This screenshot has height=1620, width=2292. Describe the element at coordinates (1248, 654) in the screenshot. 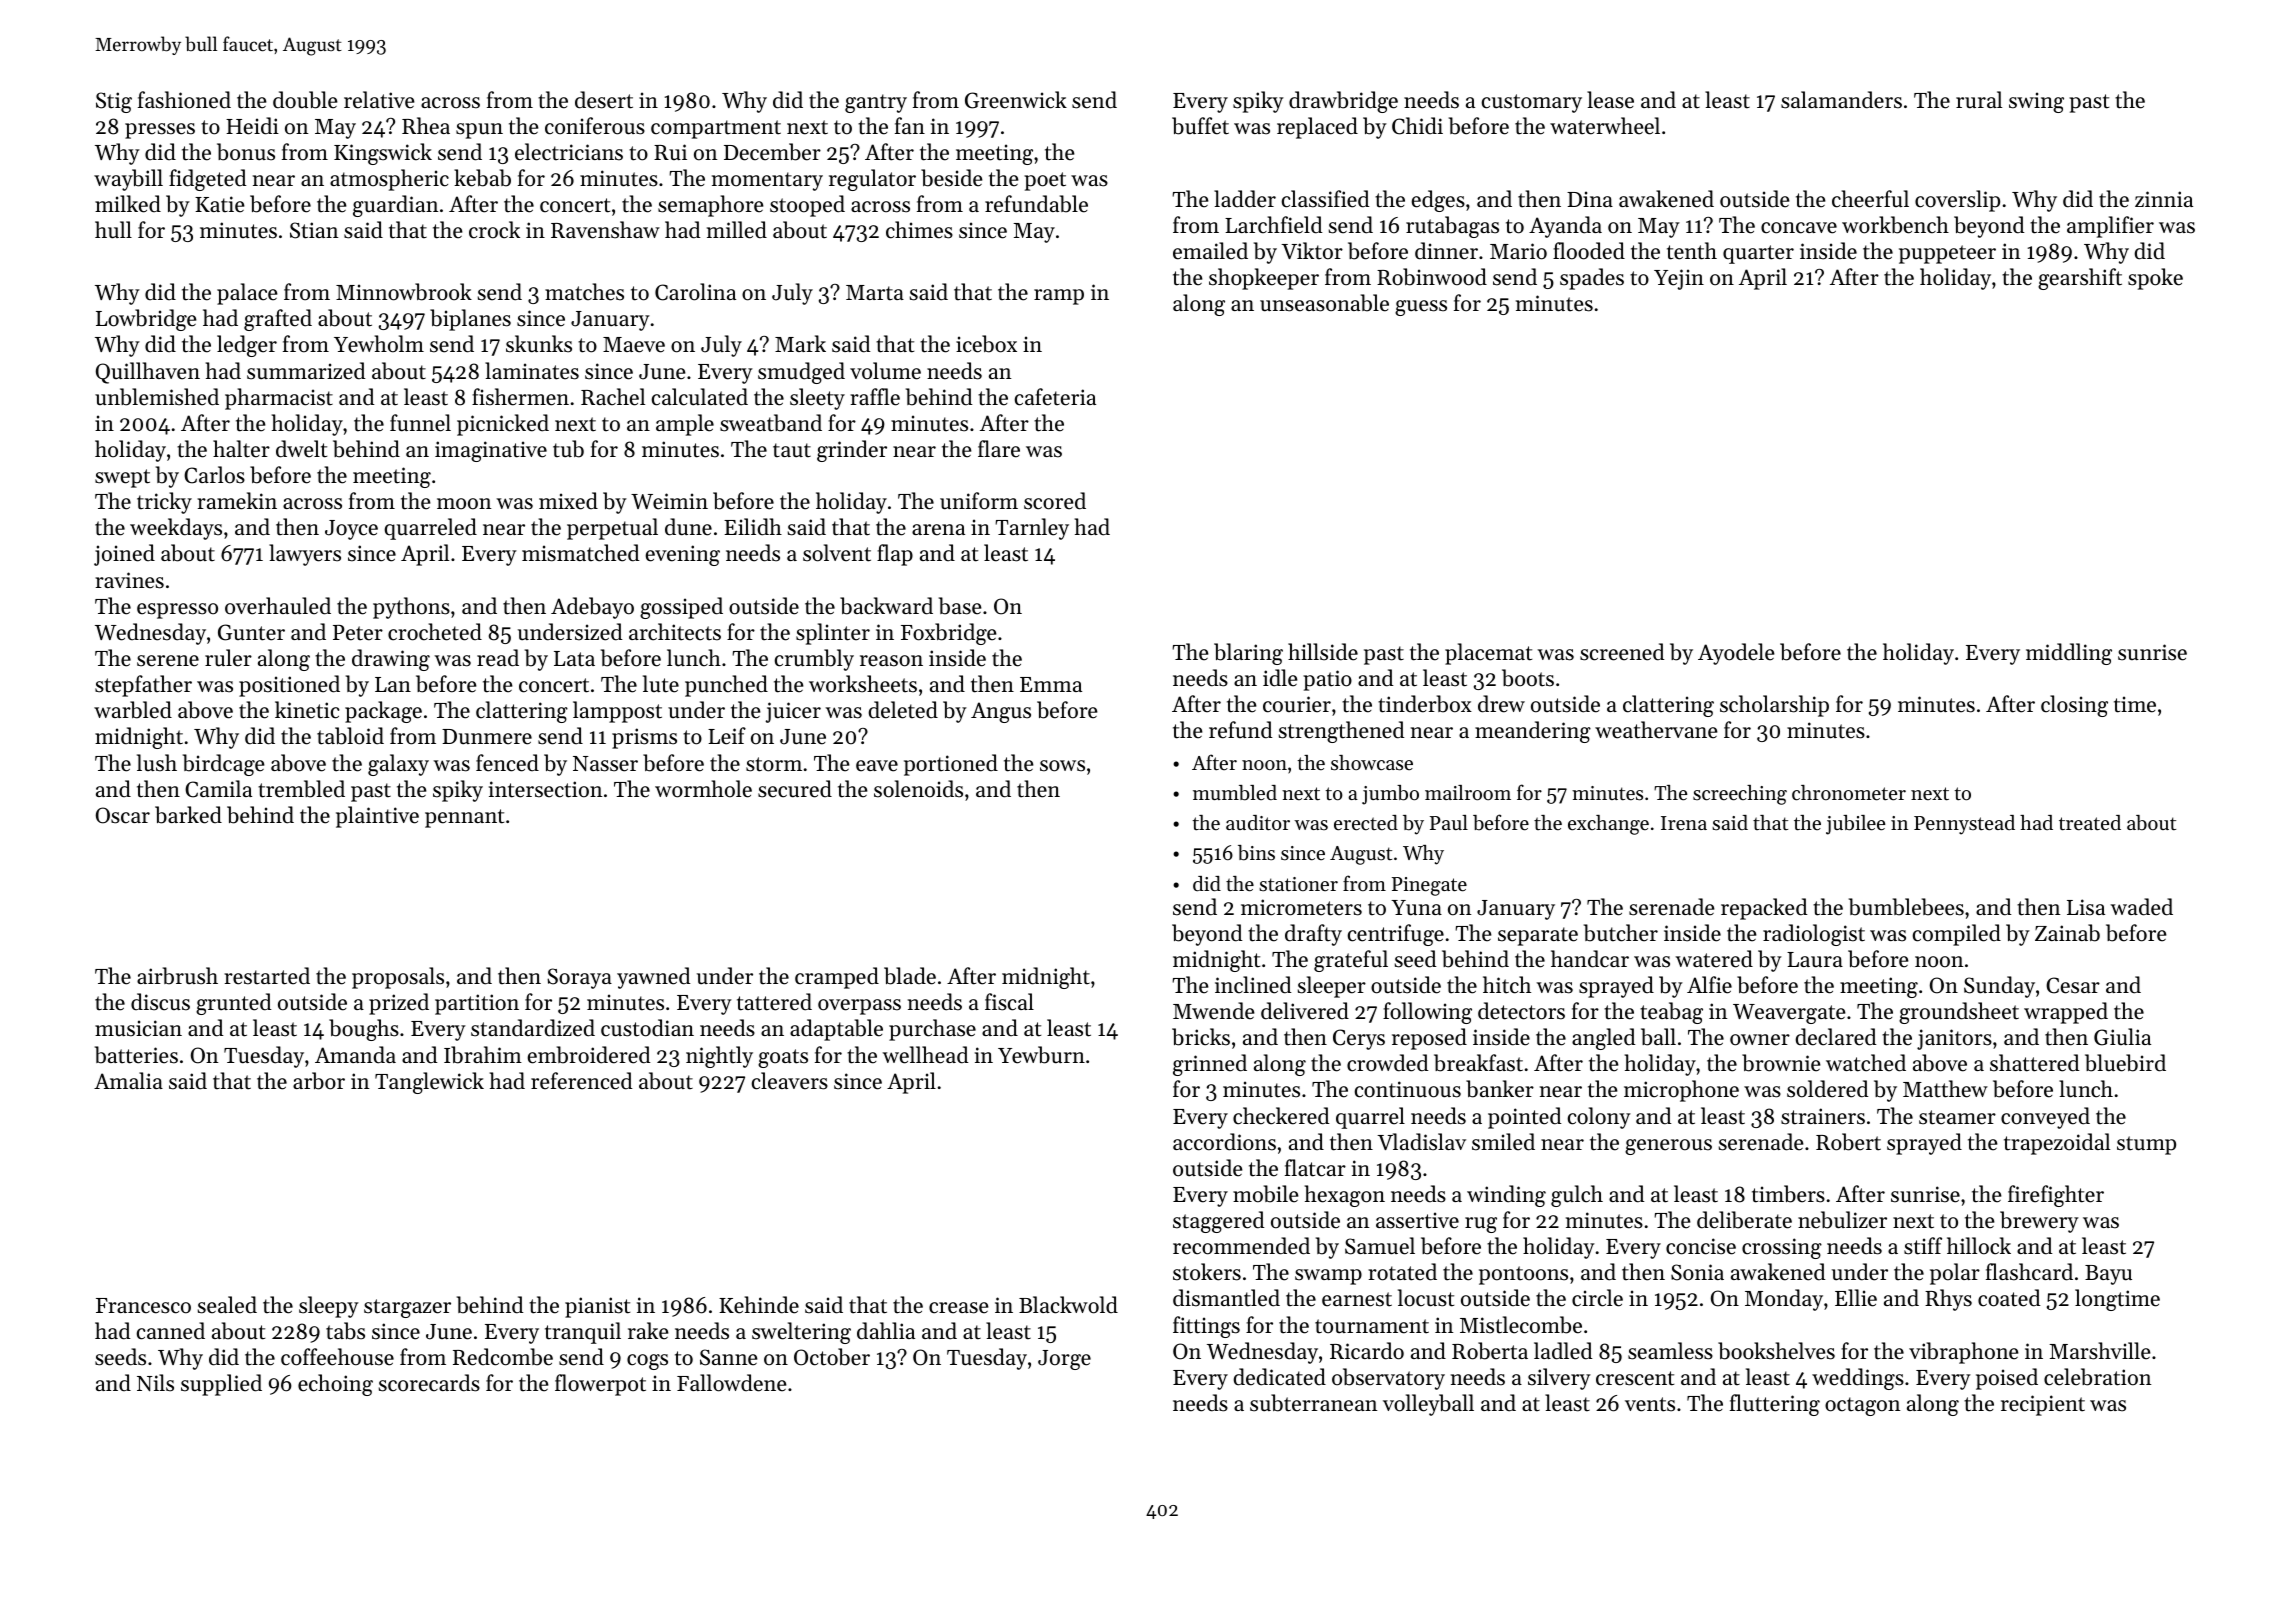

I see `blaring` at that location.
